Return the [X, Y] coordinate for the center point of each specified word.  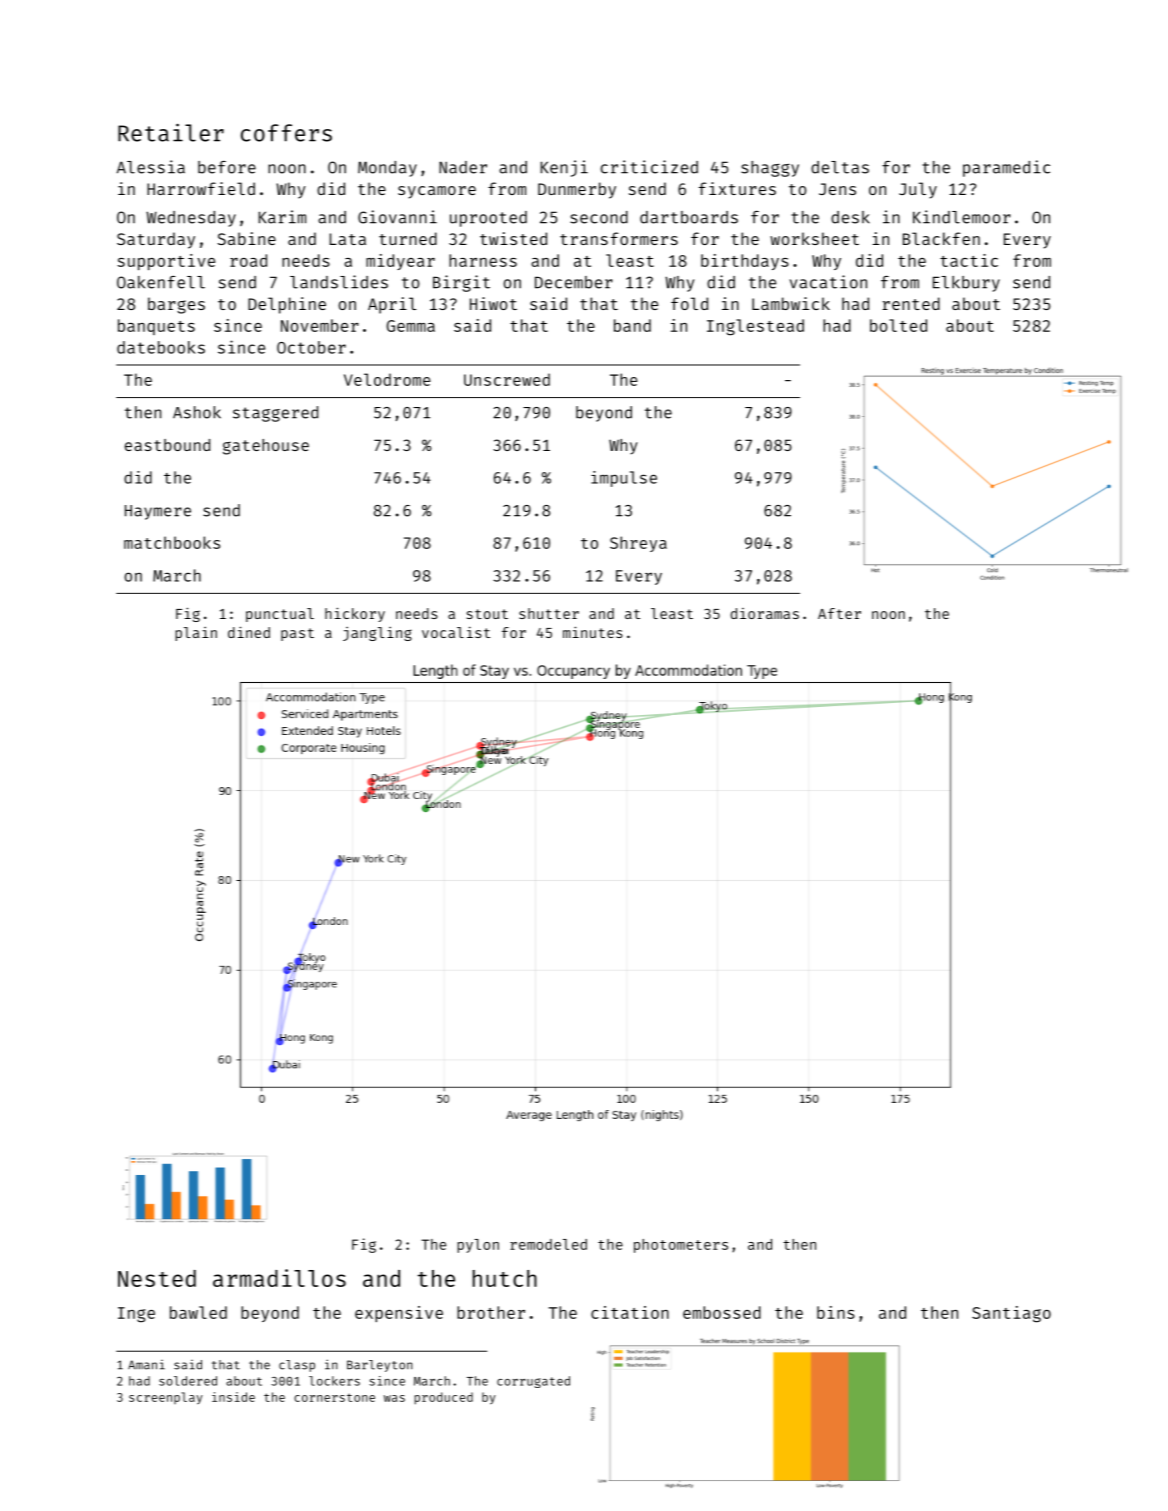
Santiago [1011, 1314]
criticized [649, 167]
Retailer [171, 132]
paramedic [1006, 168]
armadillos [279, 1278]
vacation [828, 282]
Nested [157, 1278]
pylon [478, 1246]
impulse [624, 479]
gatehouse [266, 447]
